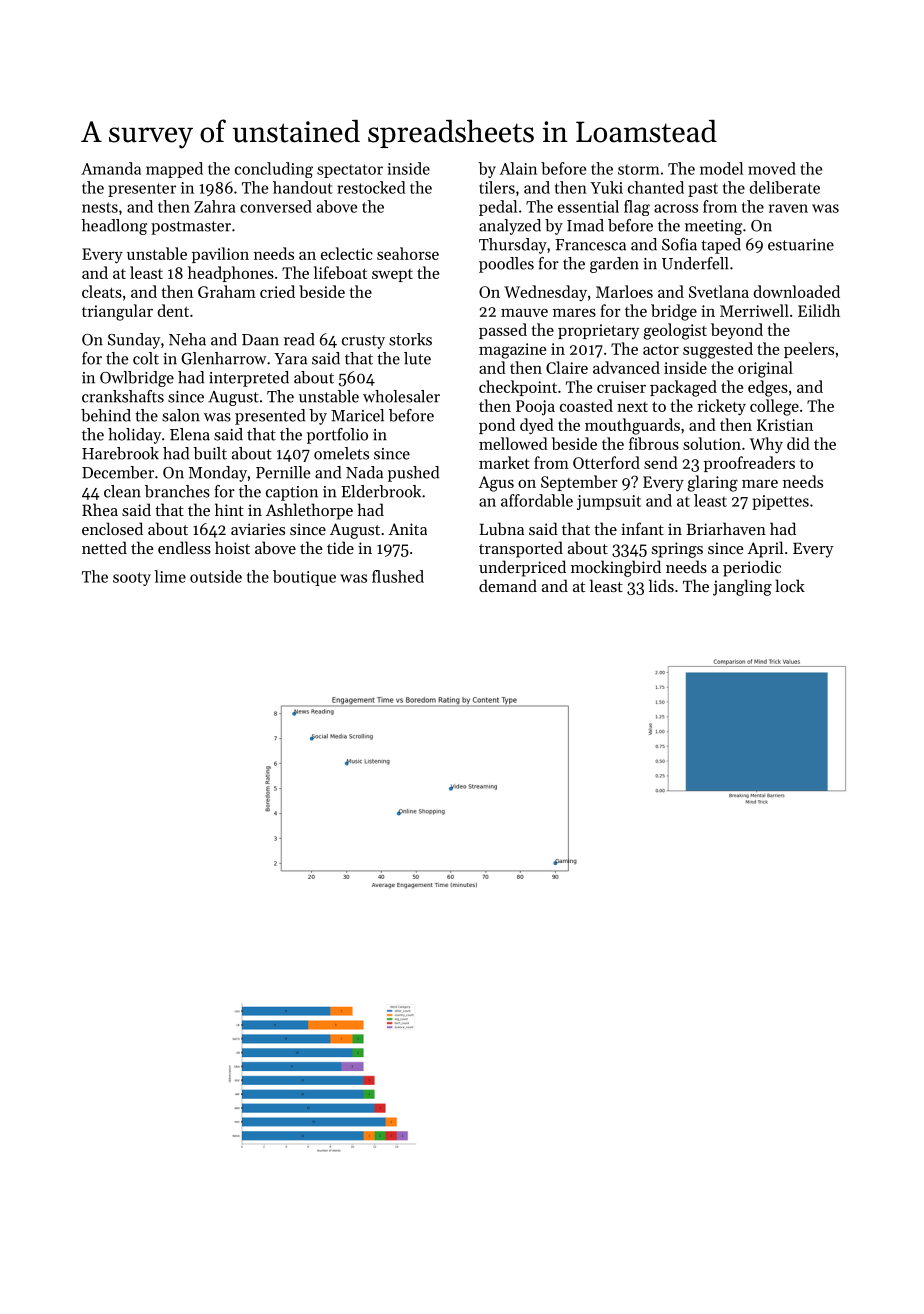  What do you see at coordinates (506, 265) in the screenshot?
I see `poodles` at bounding box center [506, 265].
